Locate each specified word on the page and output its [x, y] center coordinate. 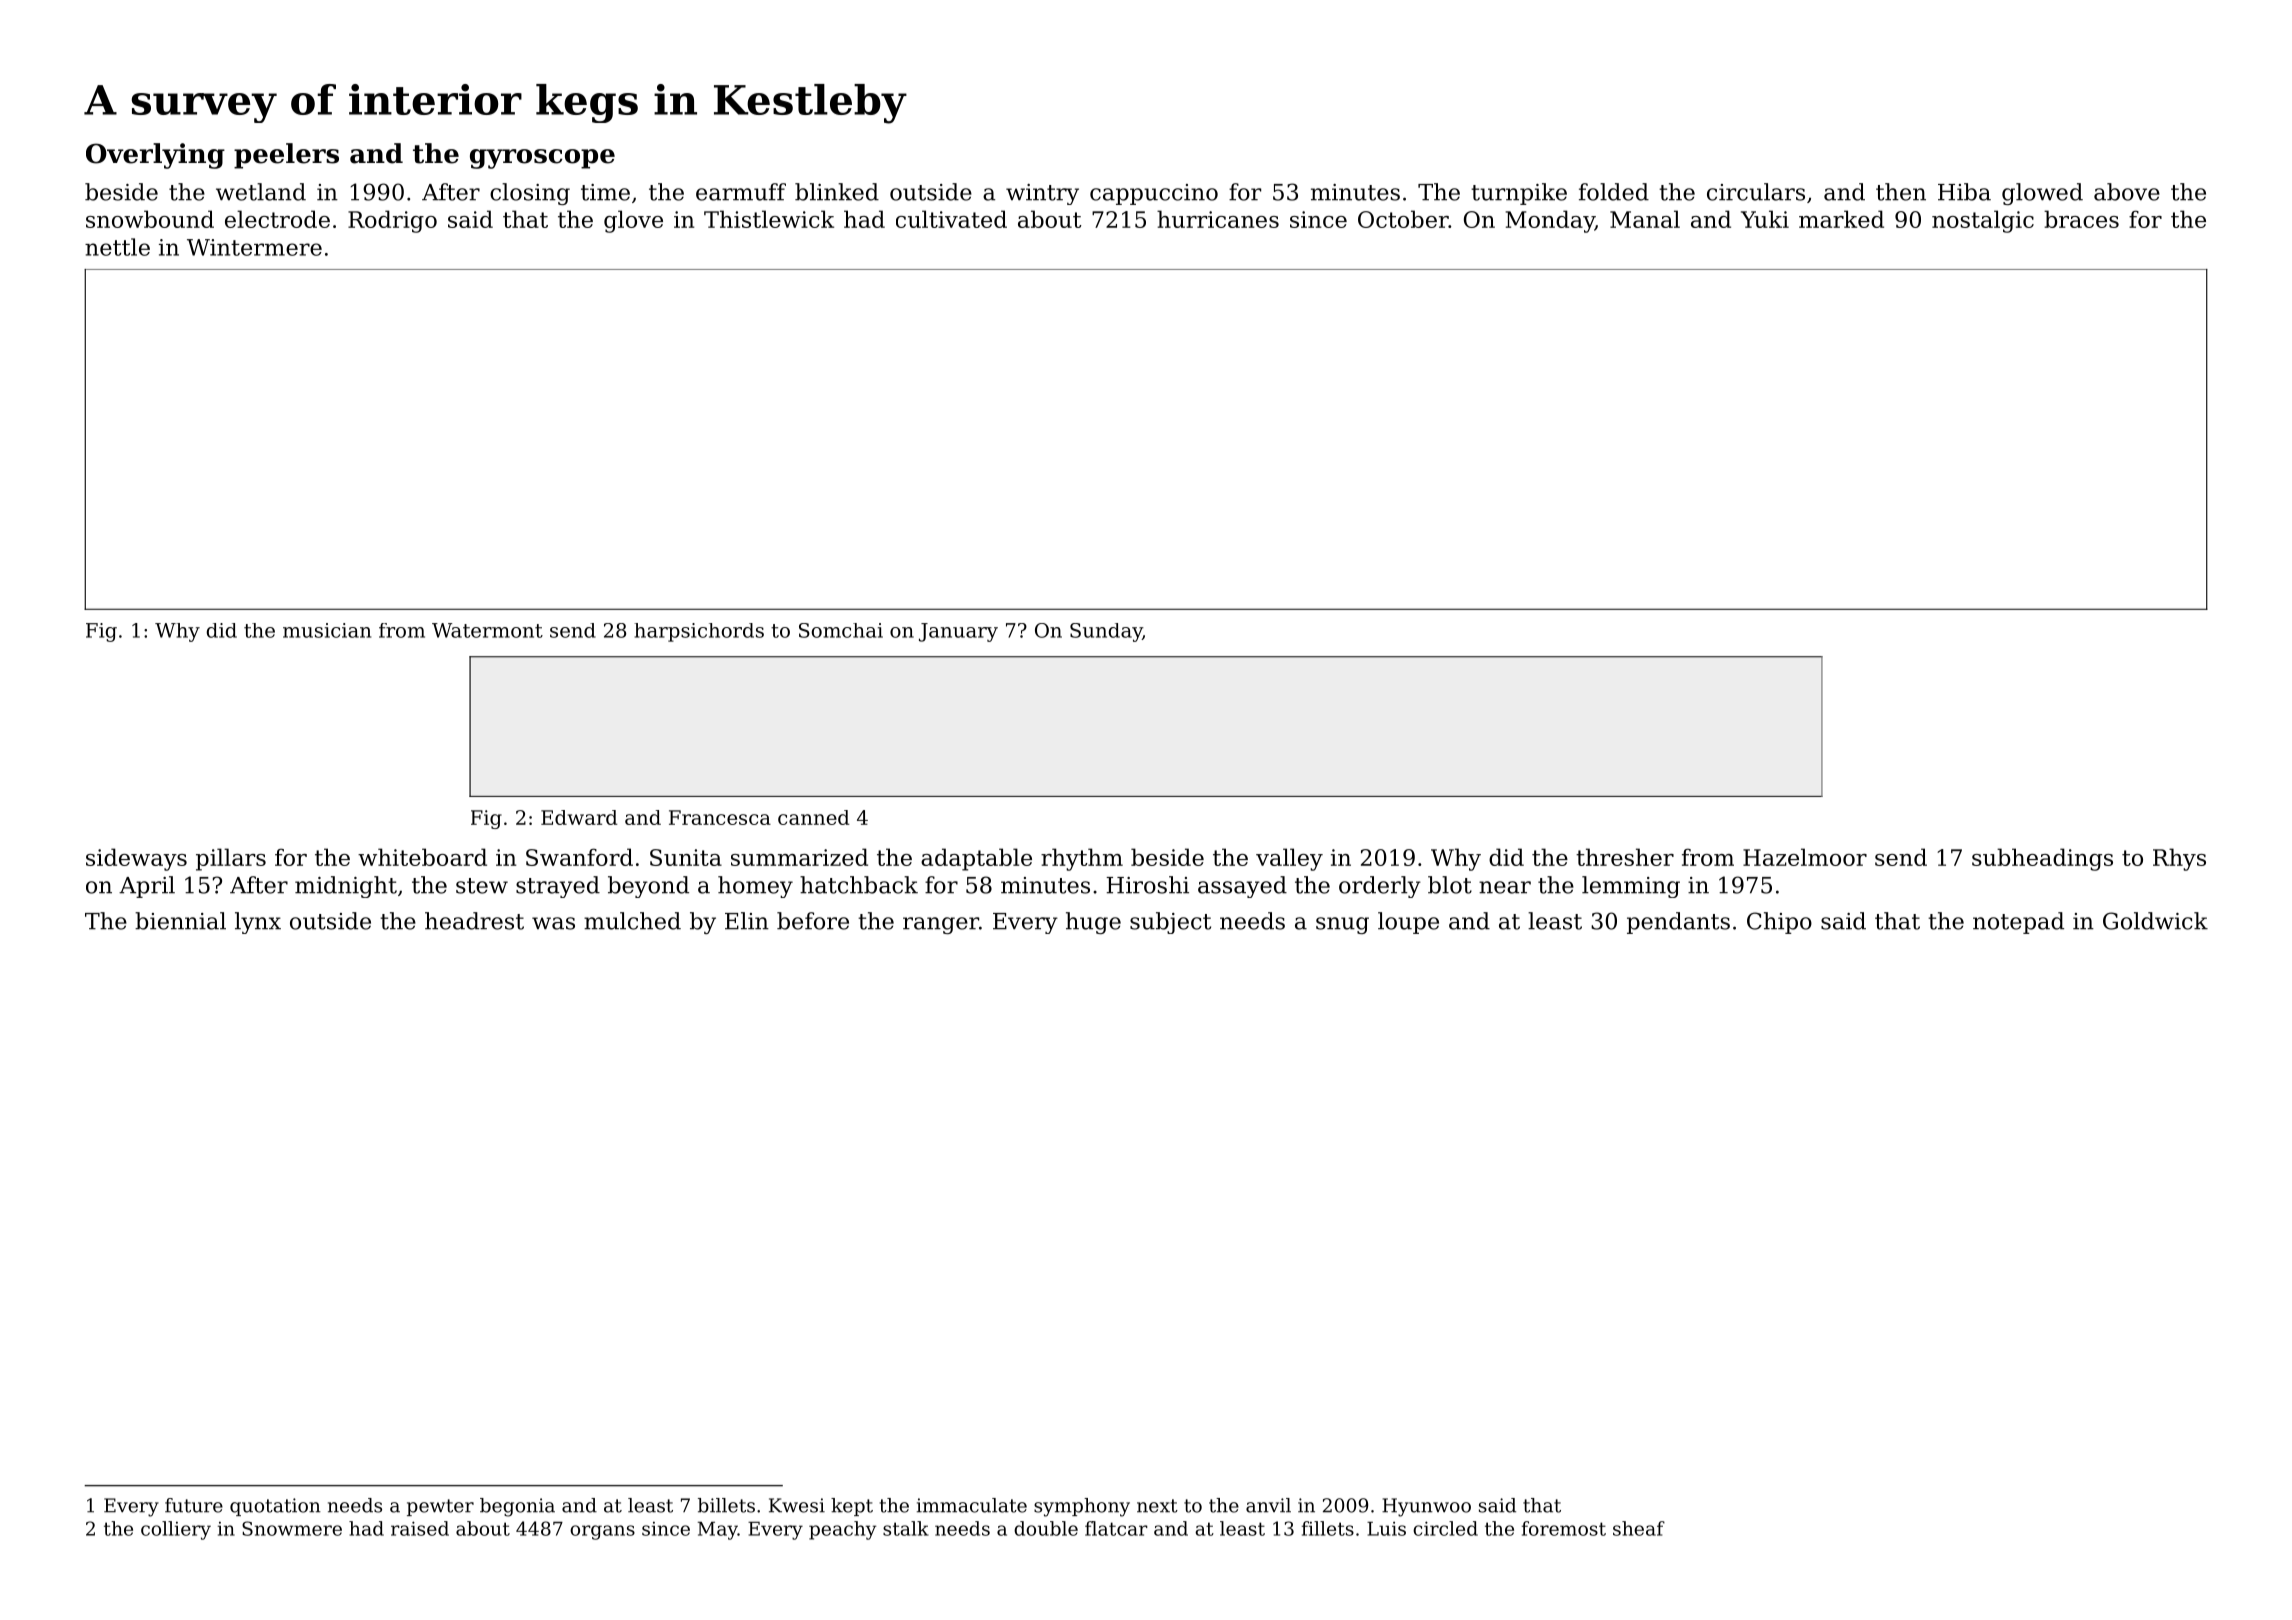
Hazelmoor [1805, 857]
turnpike [1519, 194]
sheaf [1639, 1528]
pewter [440, 1507]
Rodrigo [392, 221]
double [1046, 1528]
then [1901, 192]
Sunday [1106, 632]
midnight [346, 887]
